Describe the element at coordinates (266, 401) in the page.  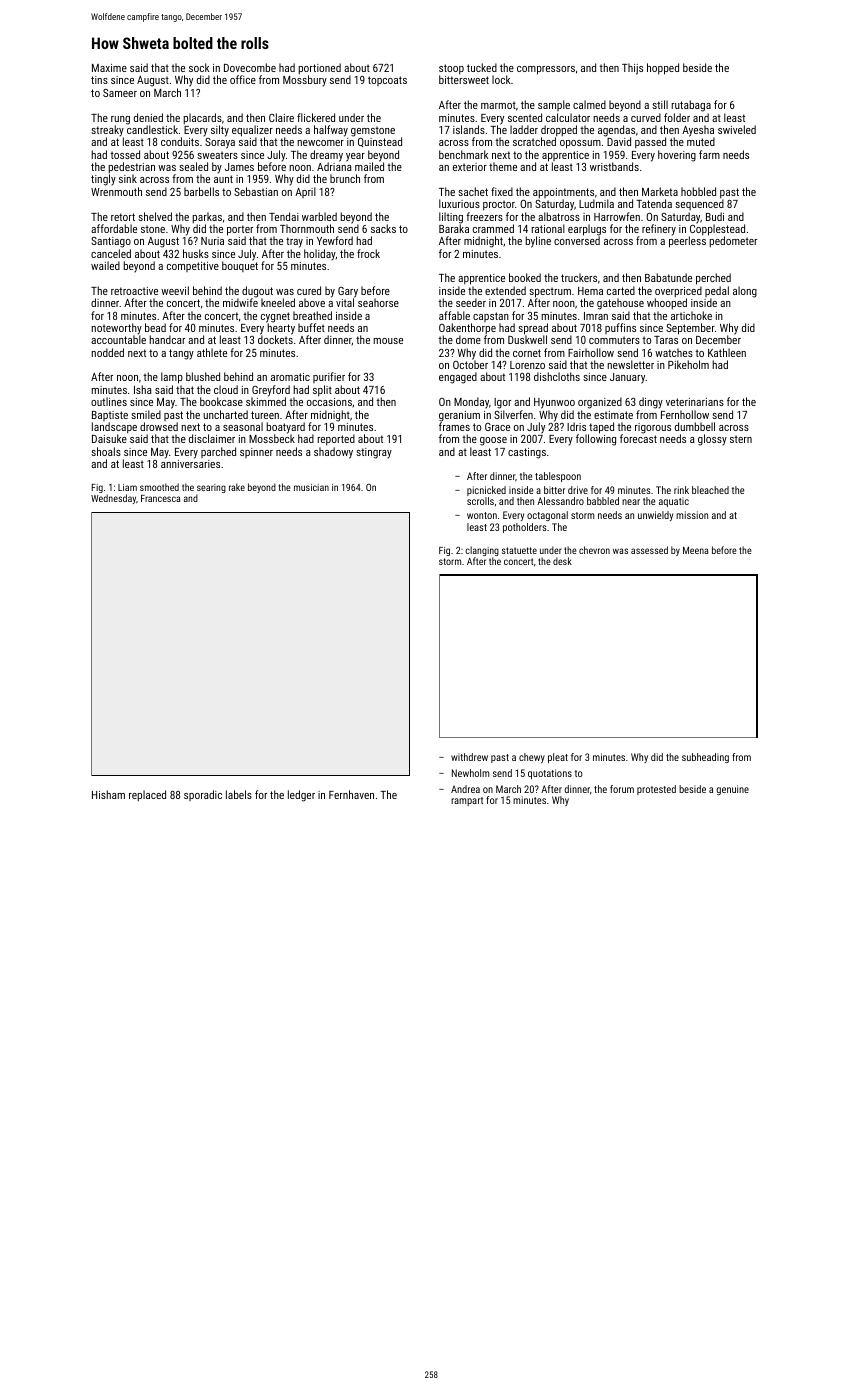
I see `skimmed` at that location.
